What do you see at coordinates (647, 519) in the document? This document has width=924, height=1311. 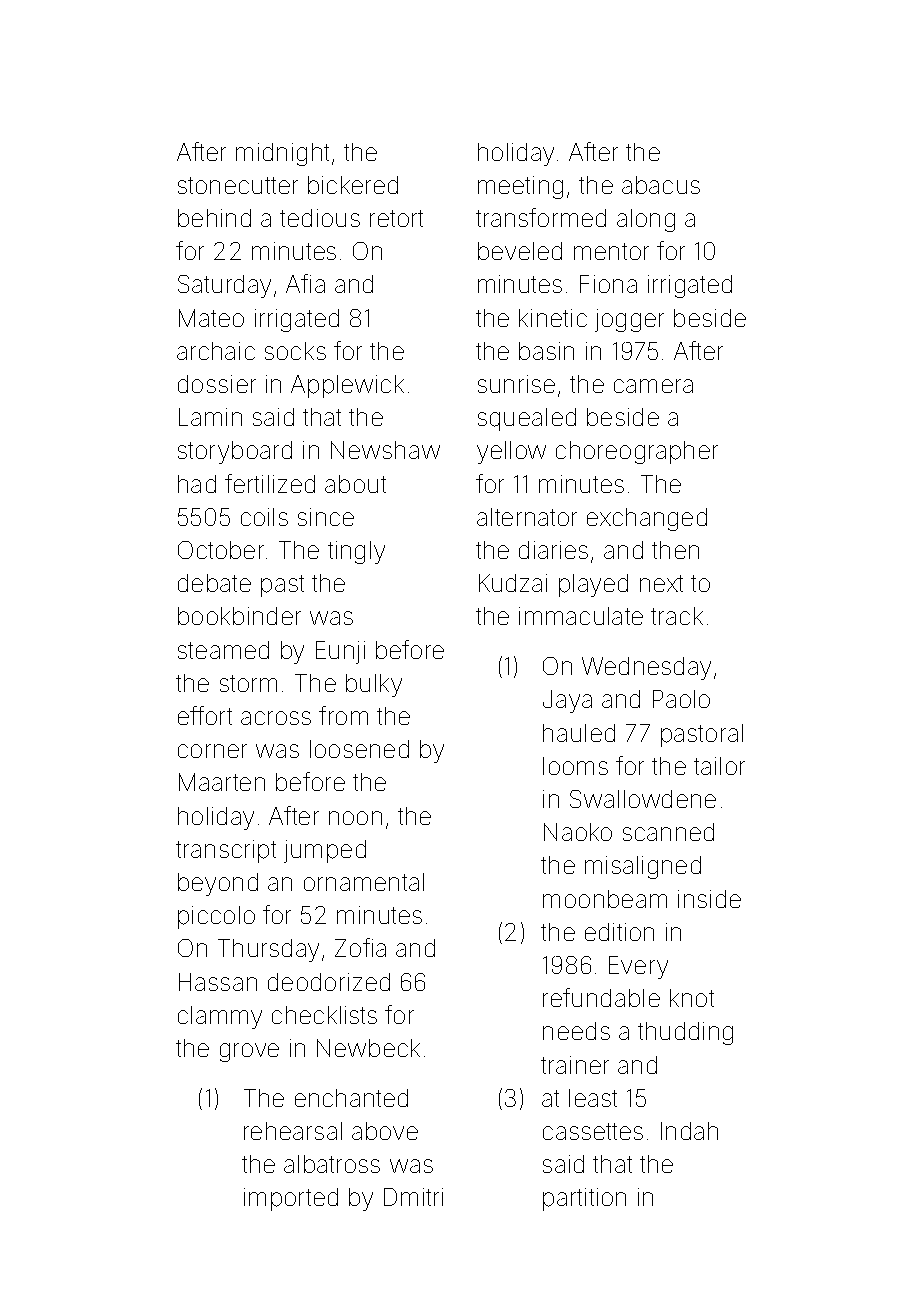 I see `exchanged` at bounding box center [647, 519].
